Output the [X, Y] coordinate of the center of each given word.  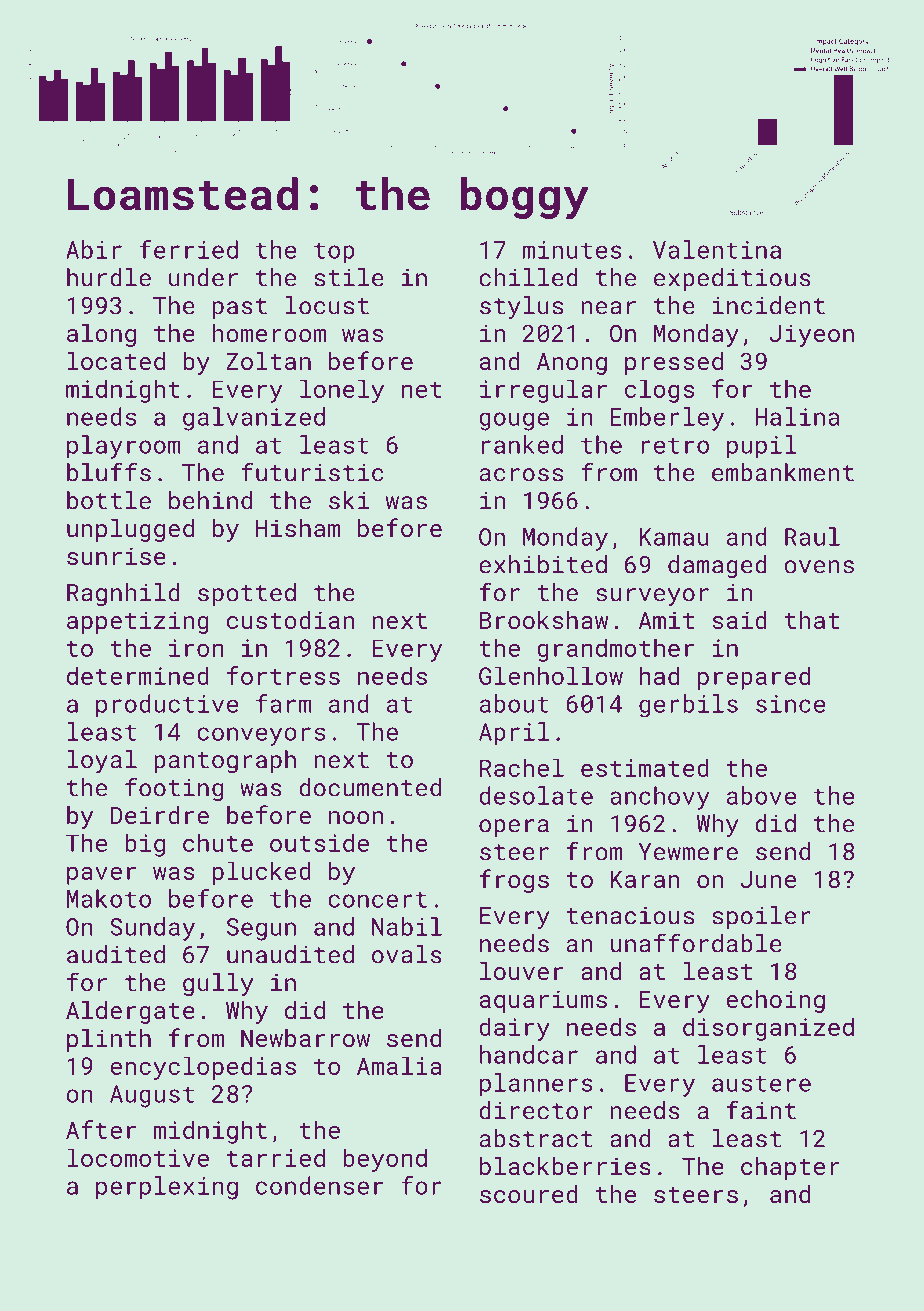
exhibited [543, 564]
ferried [189, 249]
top [334, 253]
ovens [819, 567]
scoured [529, 1194]
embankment [783, 472]
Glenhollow [551, 675]
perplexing [167, 1188]
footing [174, 789]
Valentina [717, 249]
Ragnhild [123, 595]
